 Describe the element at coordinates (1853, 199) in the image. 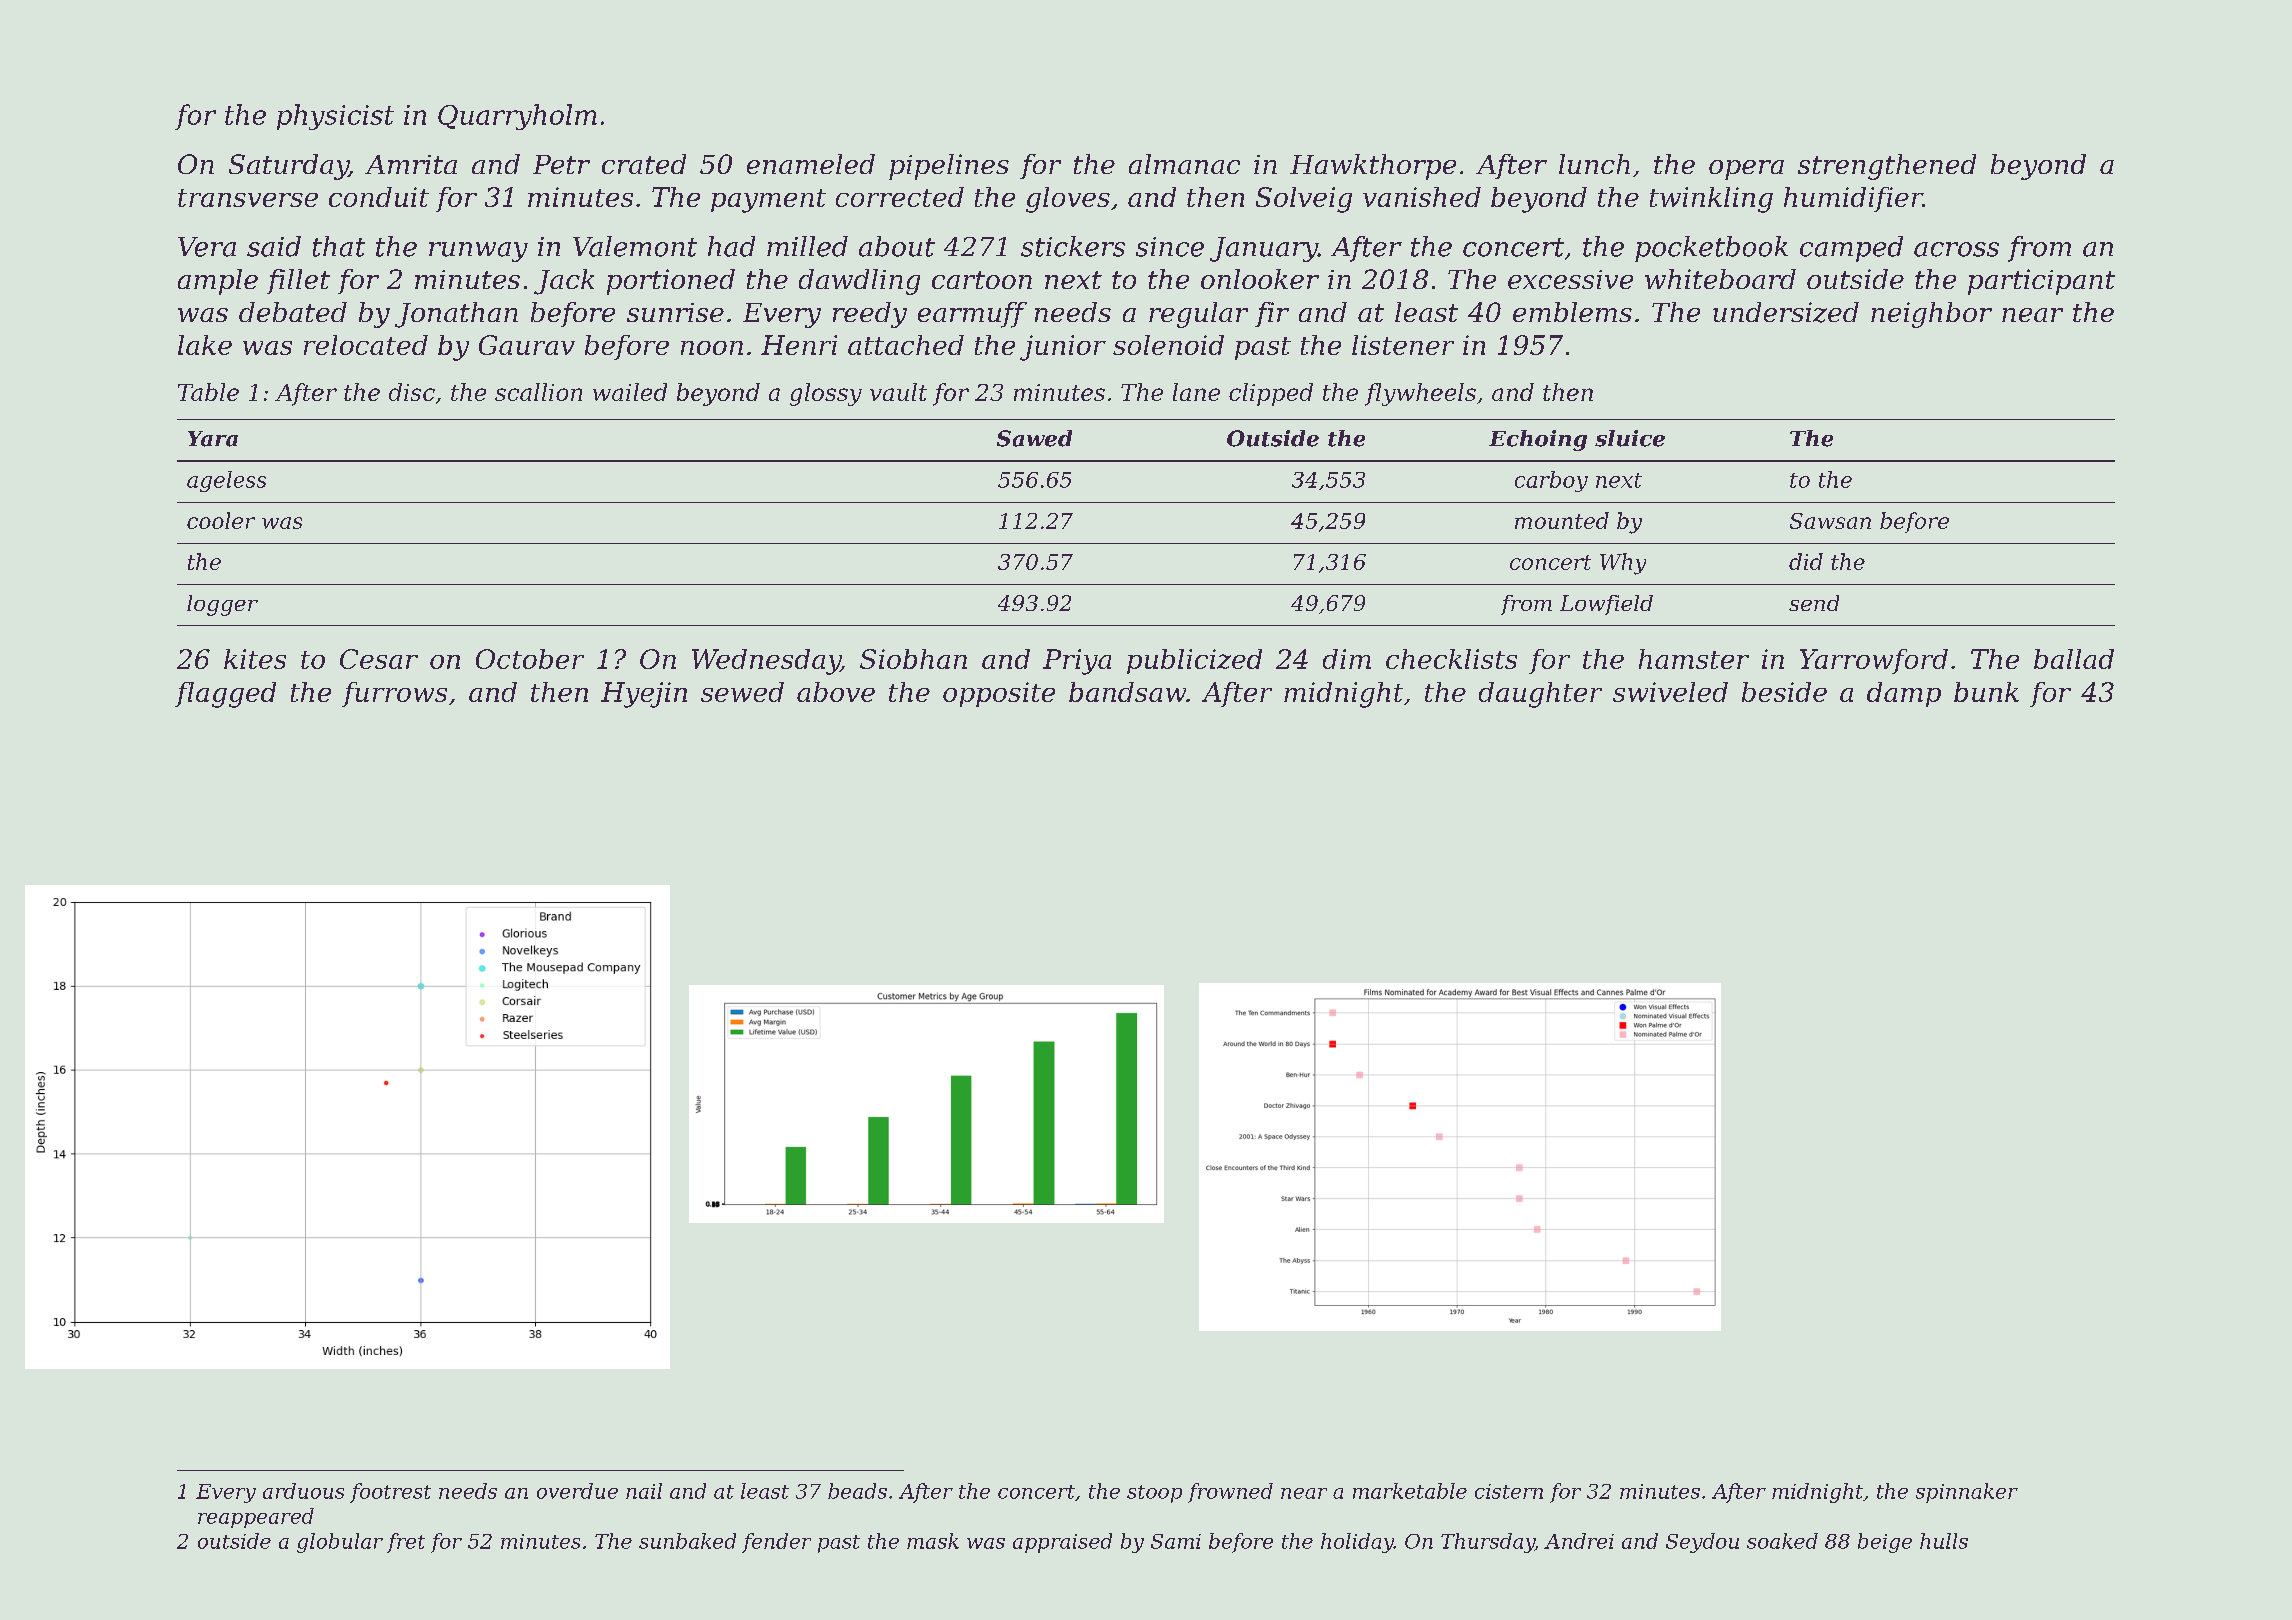

I see `humidifier` at that location.
